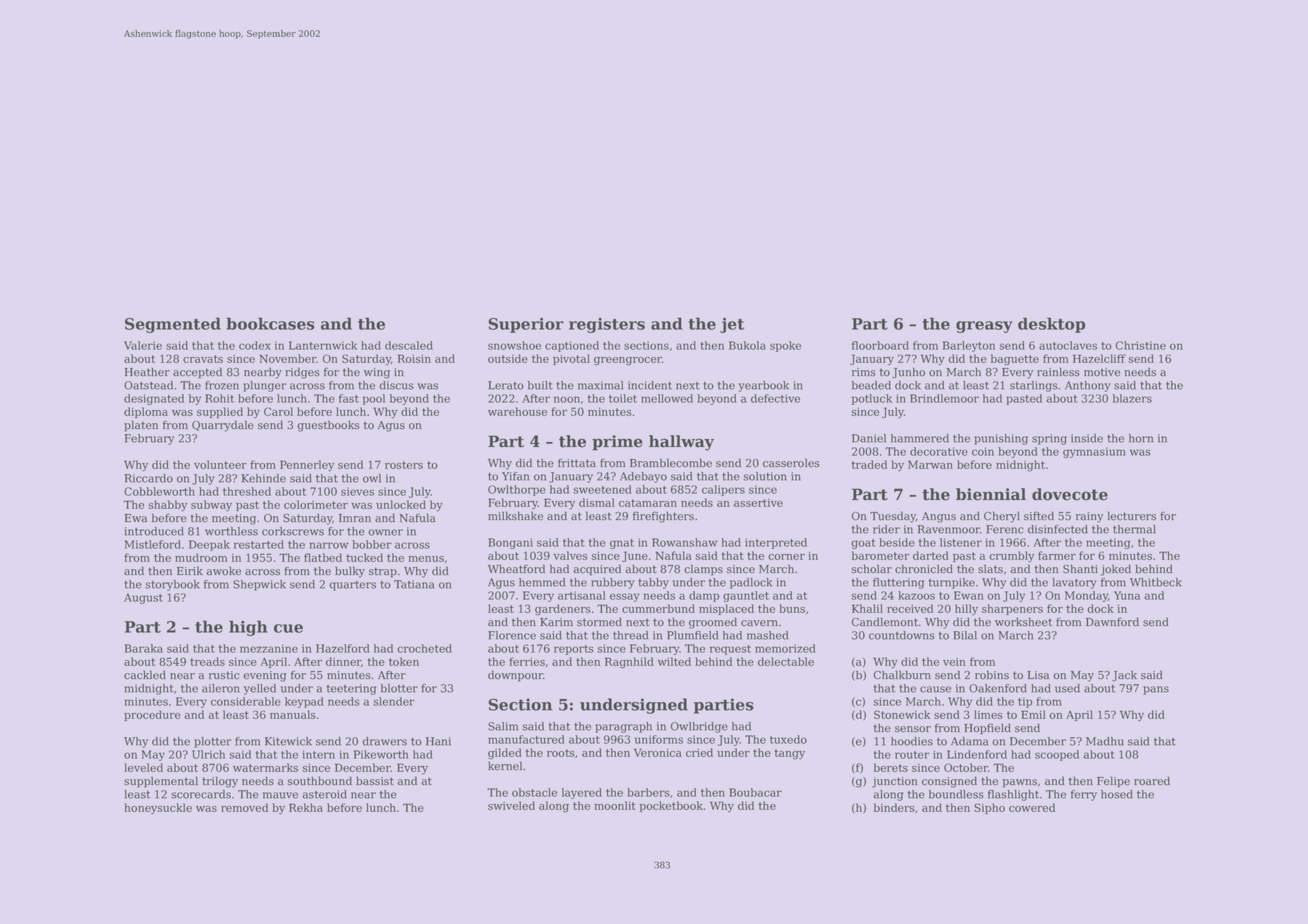  What do you see at coordinates (617, 443) in the image?
I see `prime` at bounding box center [617, 443].
